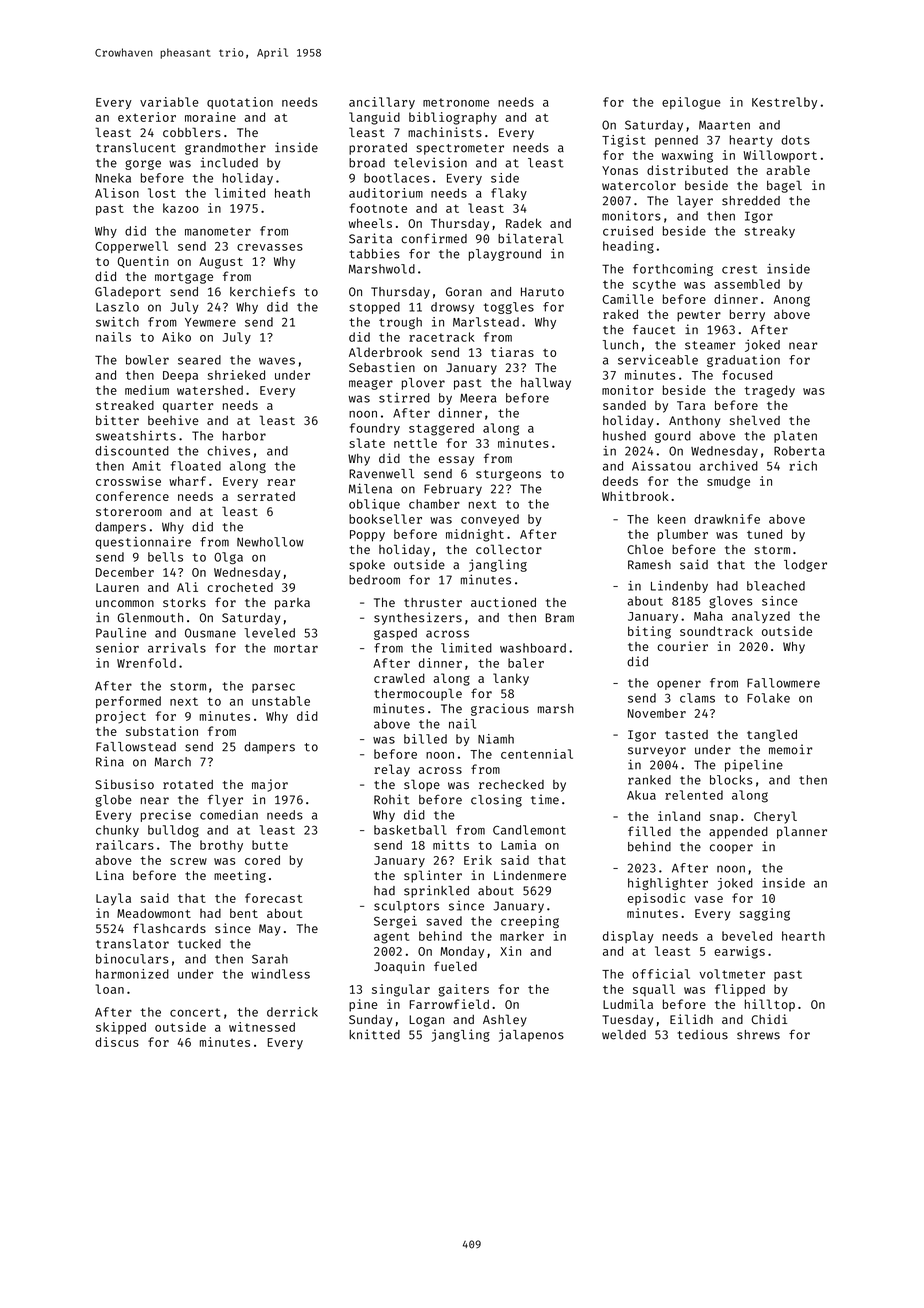  Describe the element at coordinates (113, 899) in the screenshot. I see `Layla` at that location.
